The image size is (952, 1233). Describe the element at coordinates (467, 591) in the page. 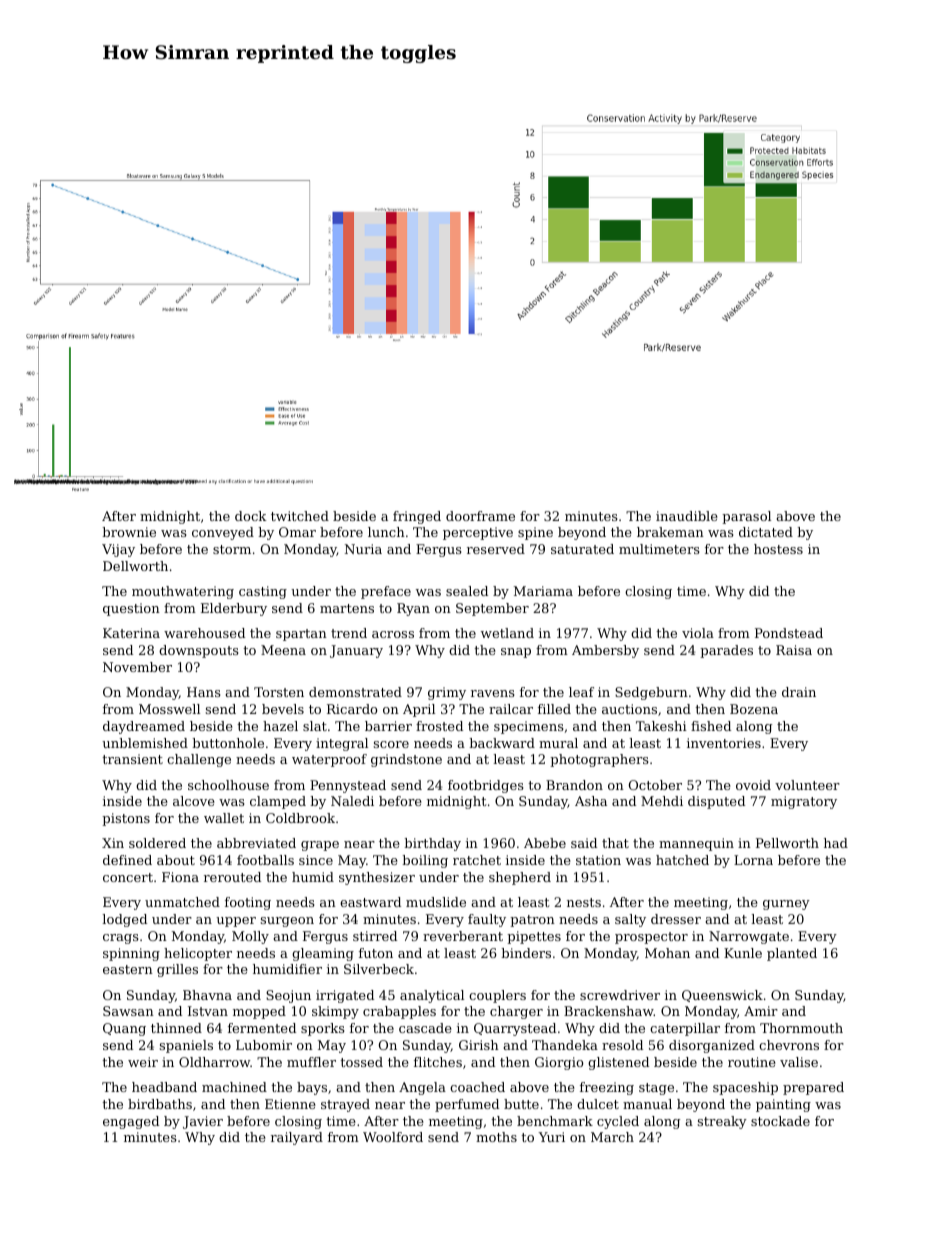

I see `sealed` at that location.
